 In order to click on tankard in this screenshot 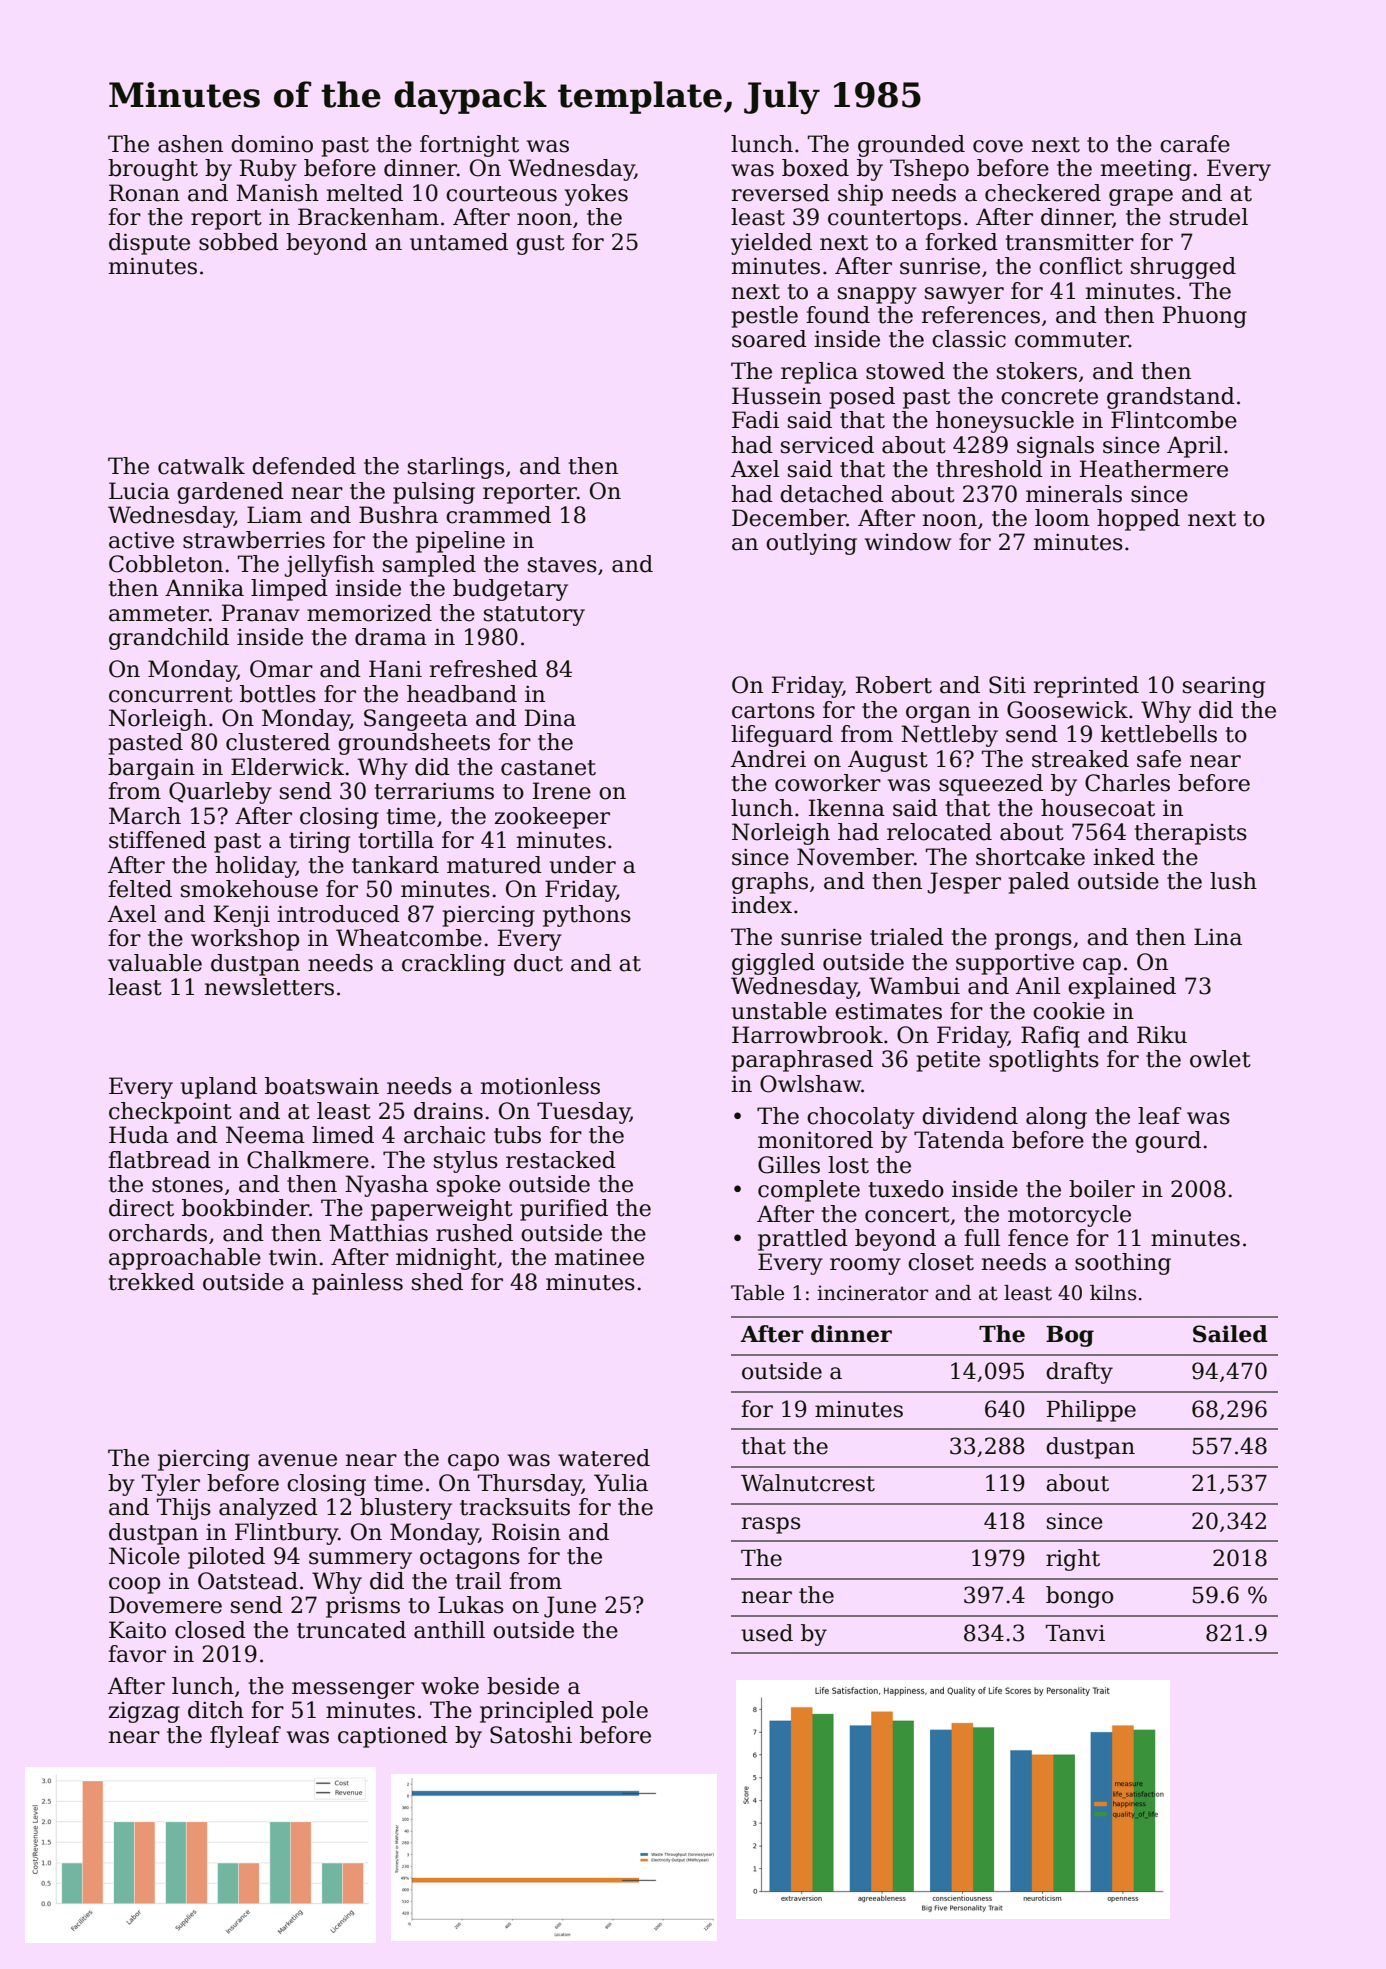, I will do `click(395, 865)`.
